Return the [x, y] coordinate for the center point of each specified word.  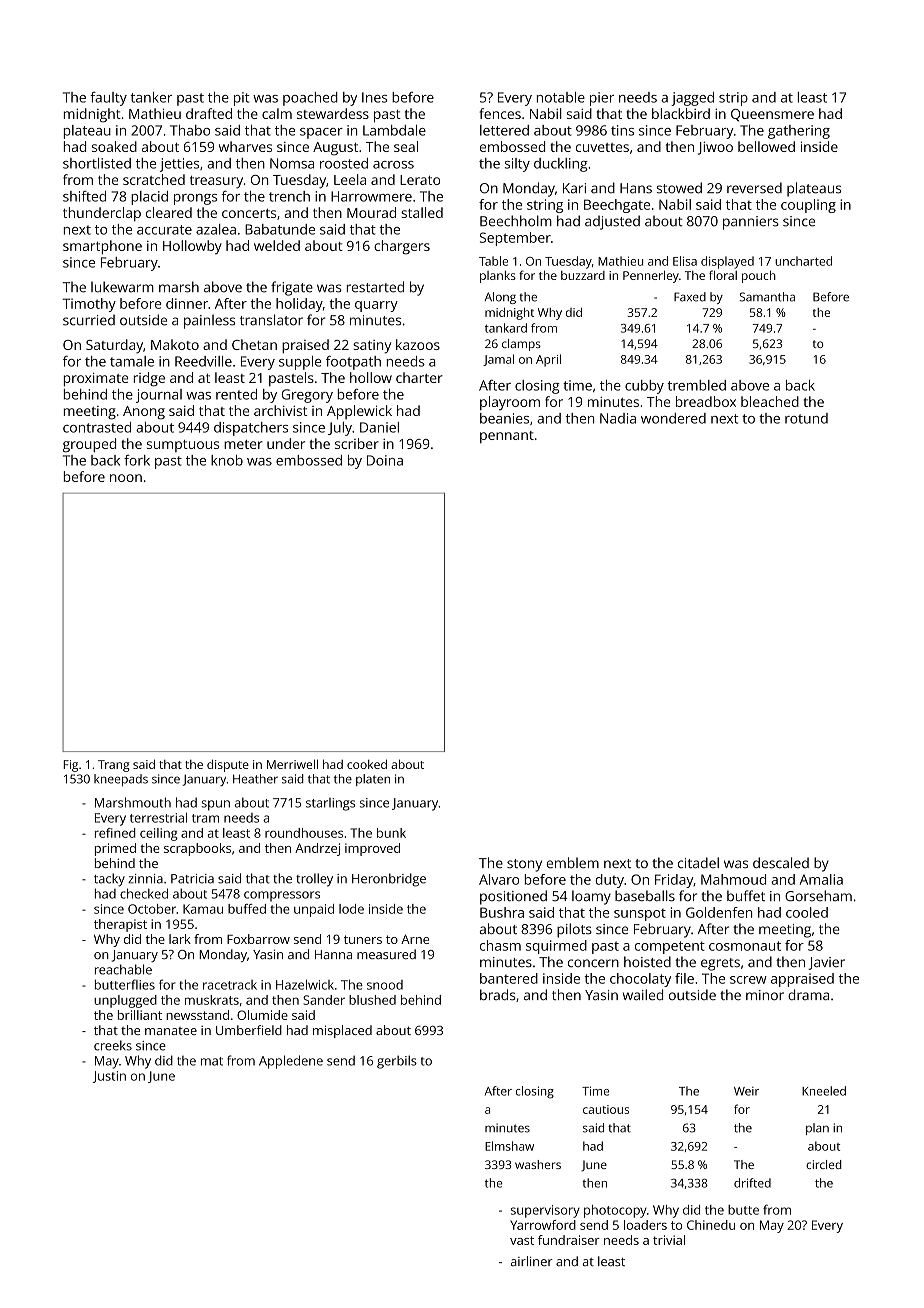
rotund [806, 418]
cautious [606, 1109]
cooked [367, 764]
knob [227, 460]
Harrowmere [371, 196]
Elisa [685, 261]
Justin [109, 1077]
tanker [151, 97]
